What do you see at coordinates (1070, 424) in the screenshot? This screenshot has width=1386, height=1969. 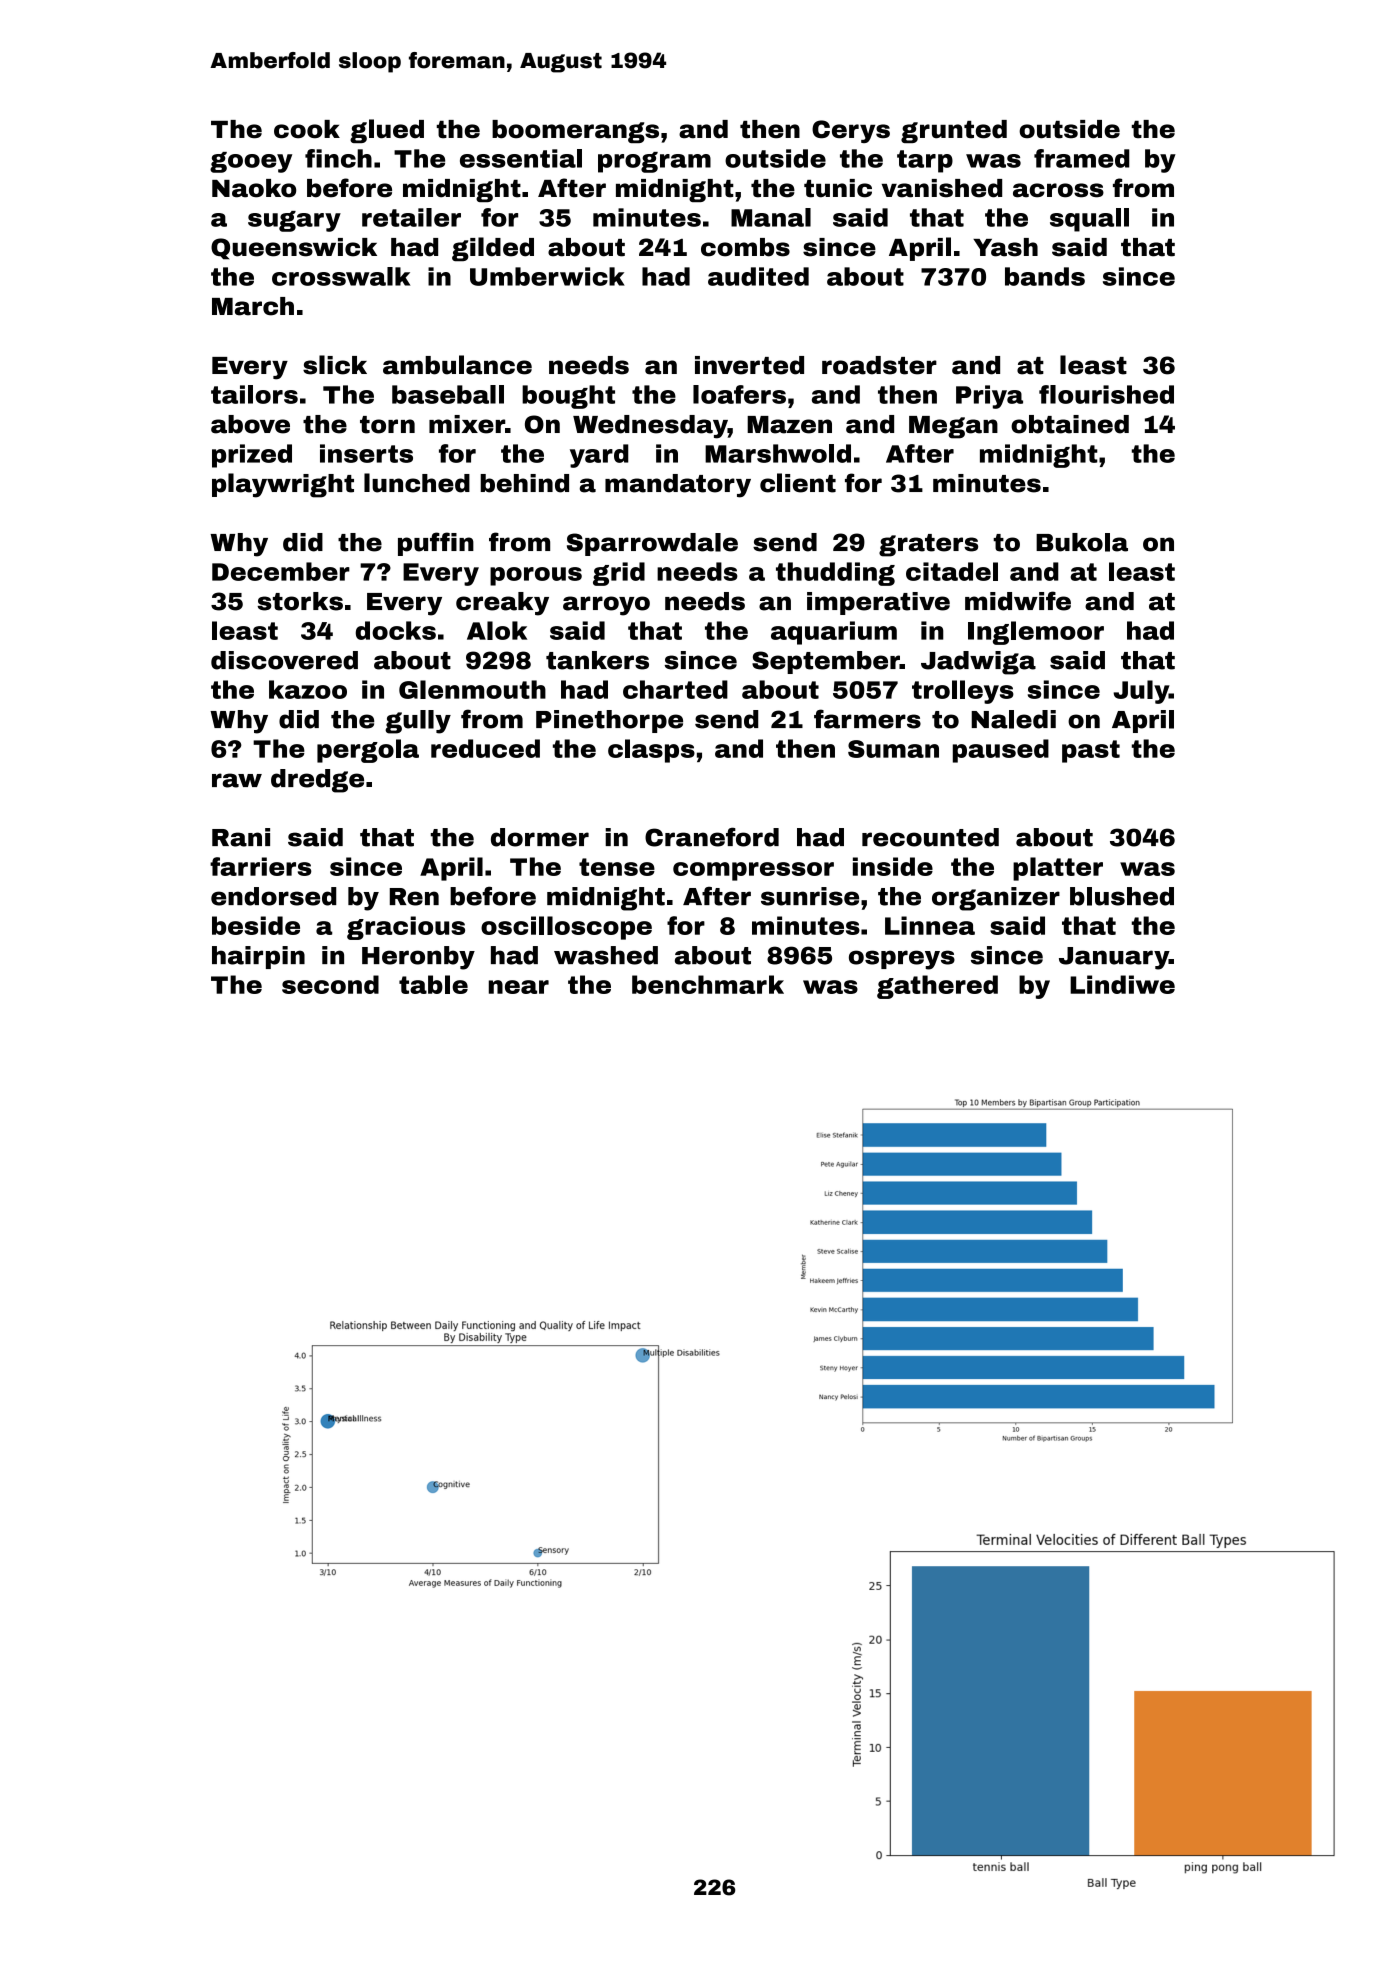 I see `obtained` at bounding box center [1070, 424].
